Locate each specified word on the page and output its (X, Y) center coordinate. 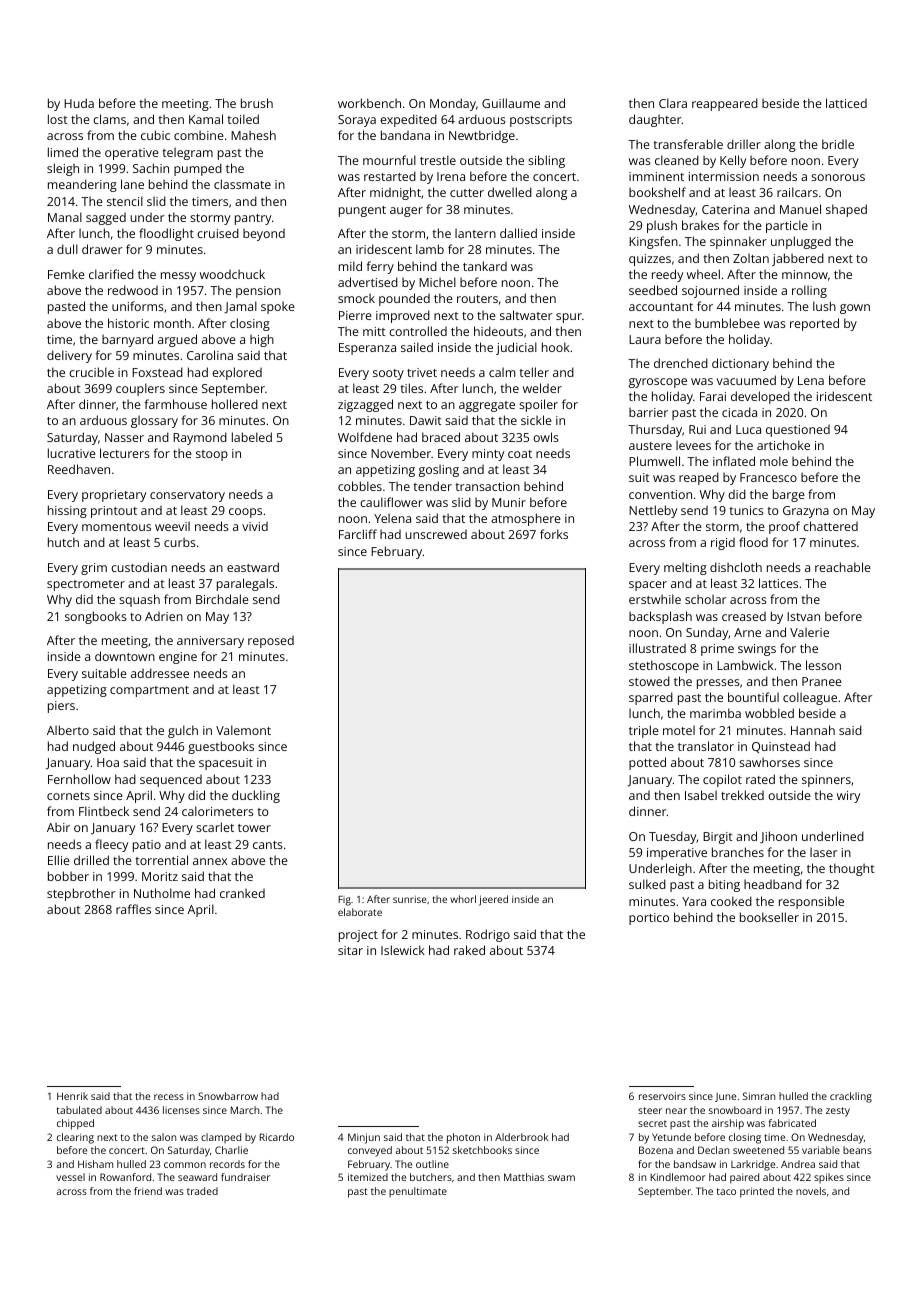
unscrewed (436, 534)
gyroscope (658, 383)
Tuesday (673, 837)
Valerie (809, 632)
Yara (694, 901)
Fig (344, 901)
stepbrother (81, 894)
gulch (183, 731)
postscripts (541, 121)
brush (257, 103)
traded (202, 1191)
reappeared (725, 104)
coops (245, 513)
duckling (256, 796)
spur (569, 318)
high (262, 340)
